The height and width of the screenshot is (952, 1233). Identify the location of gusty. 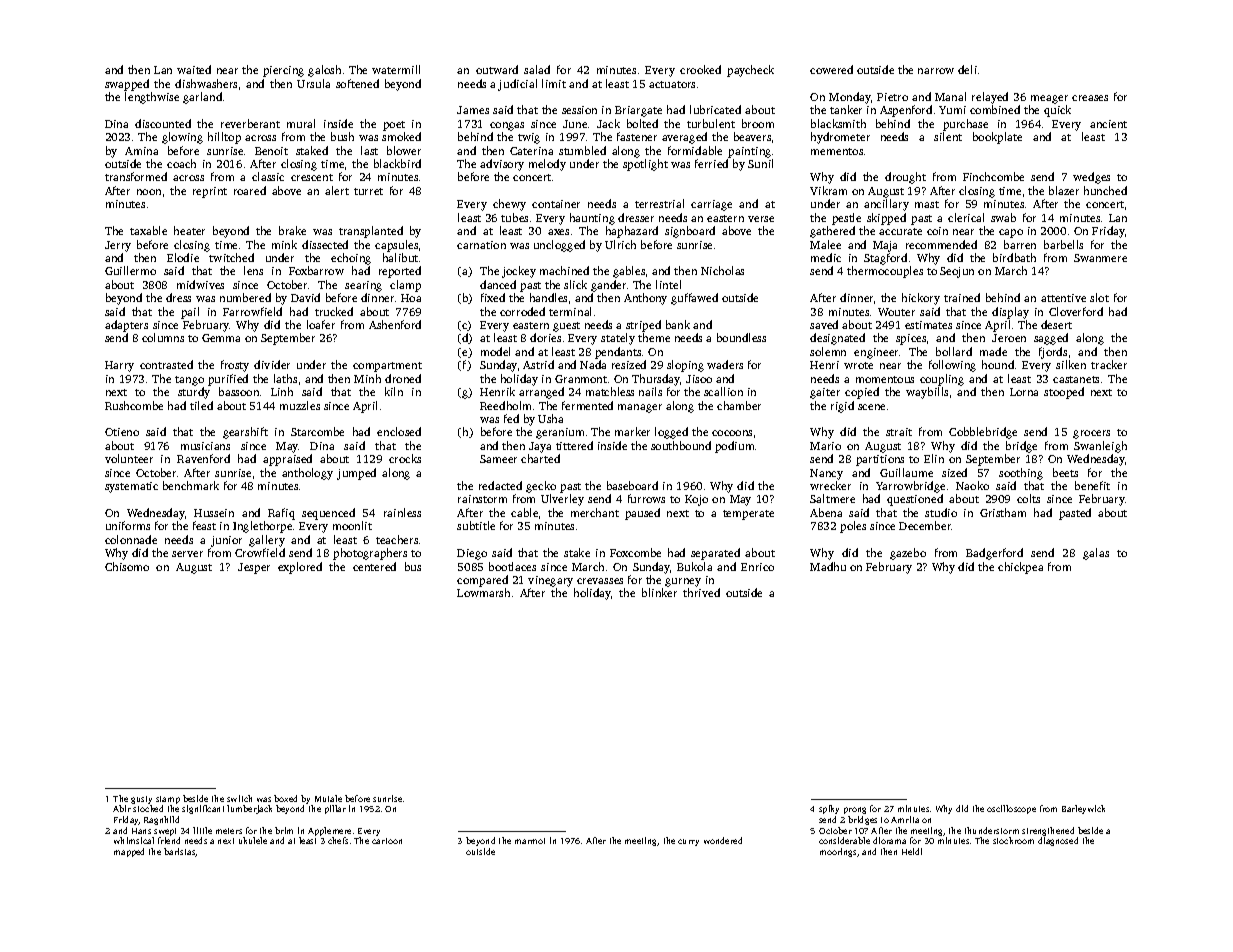
(141, 800).
